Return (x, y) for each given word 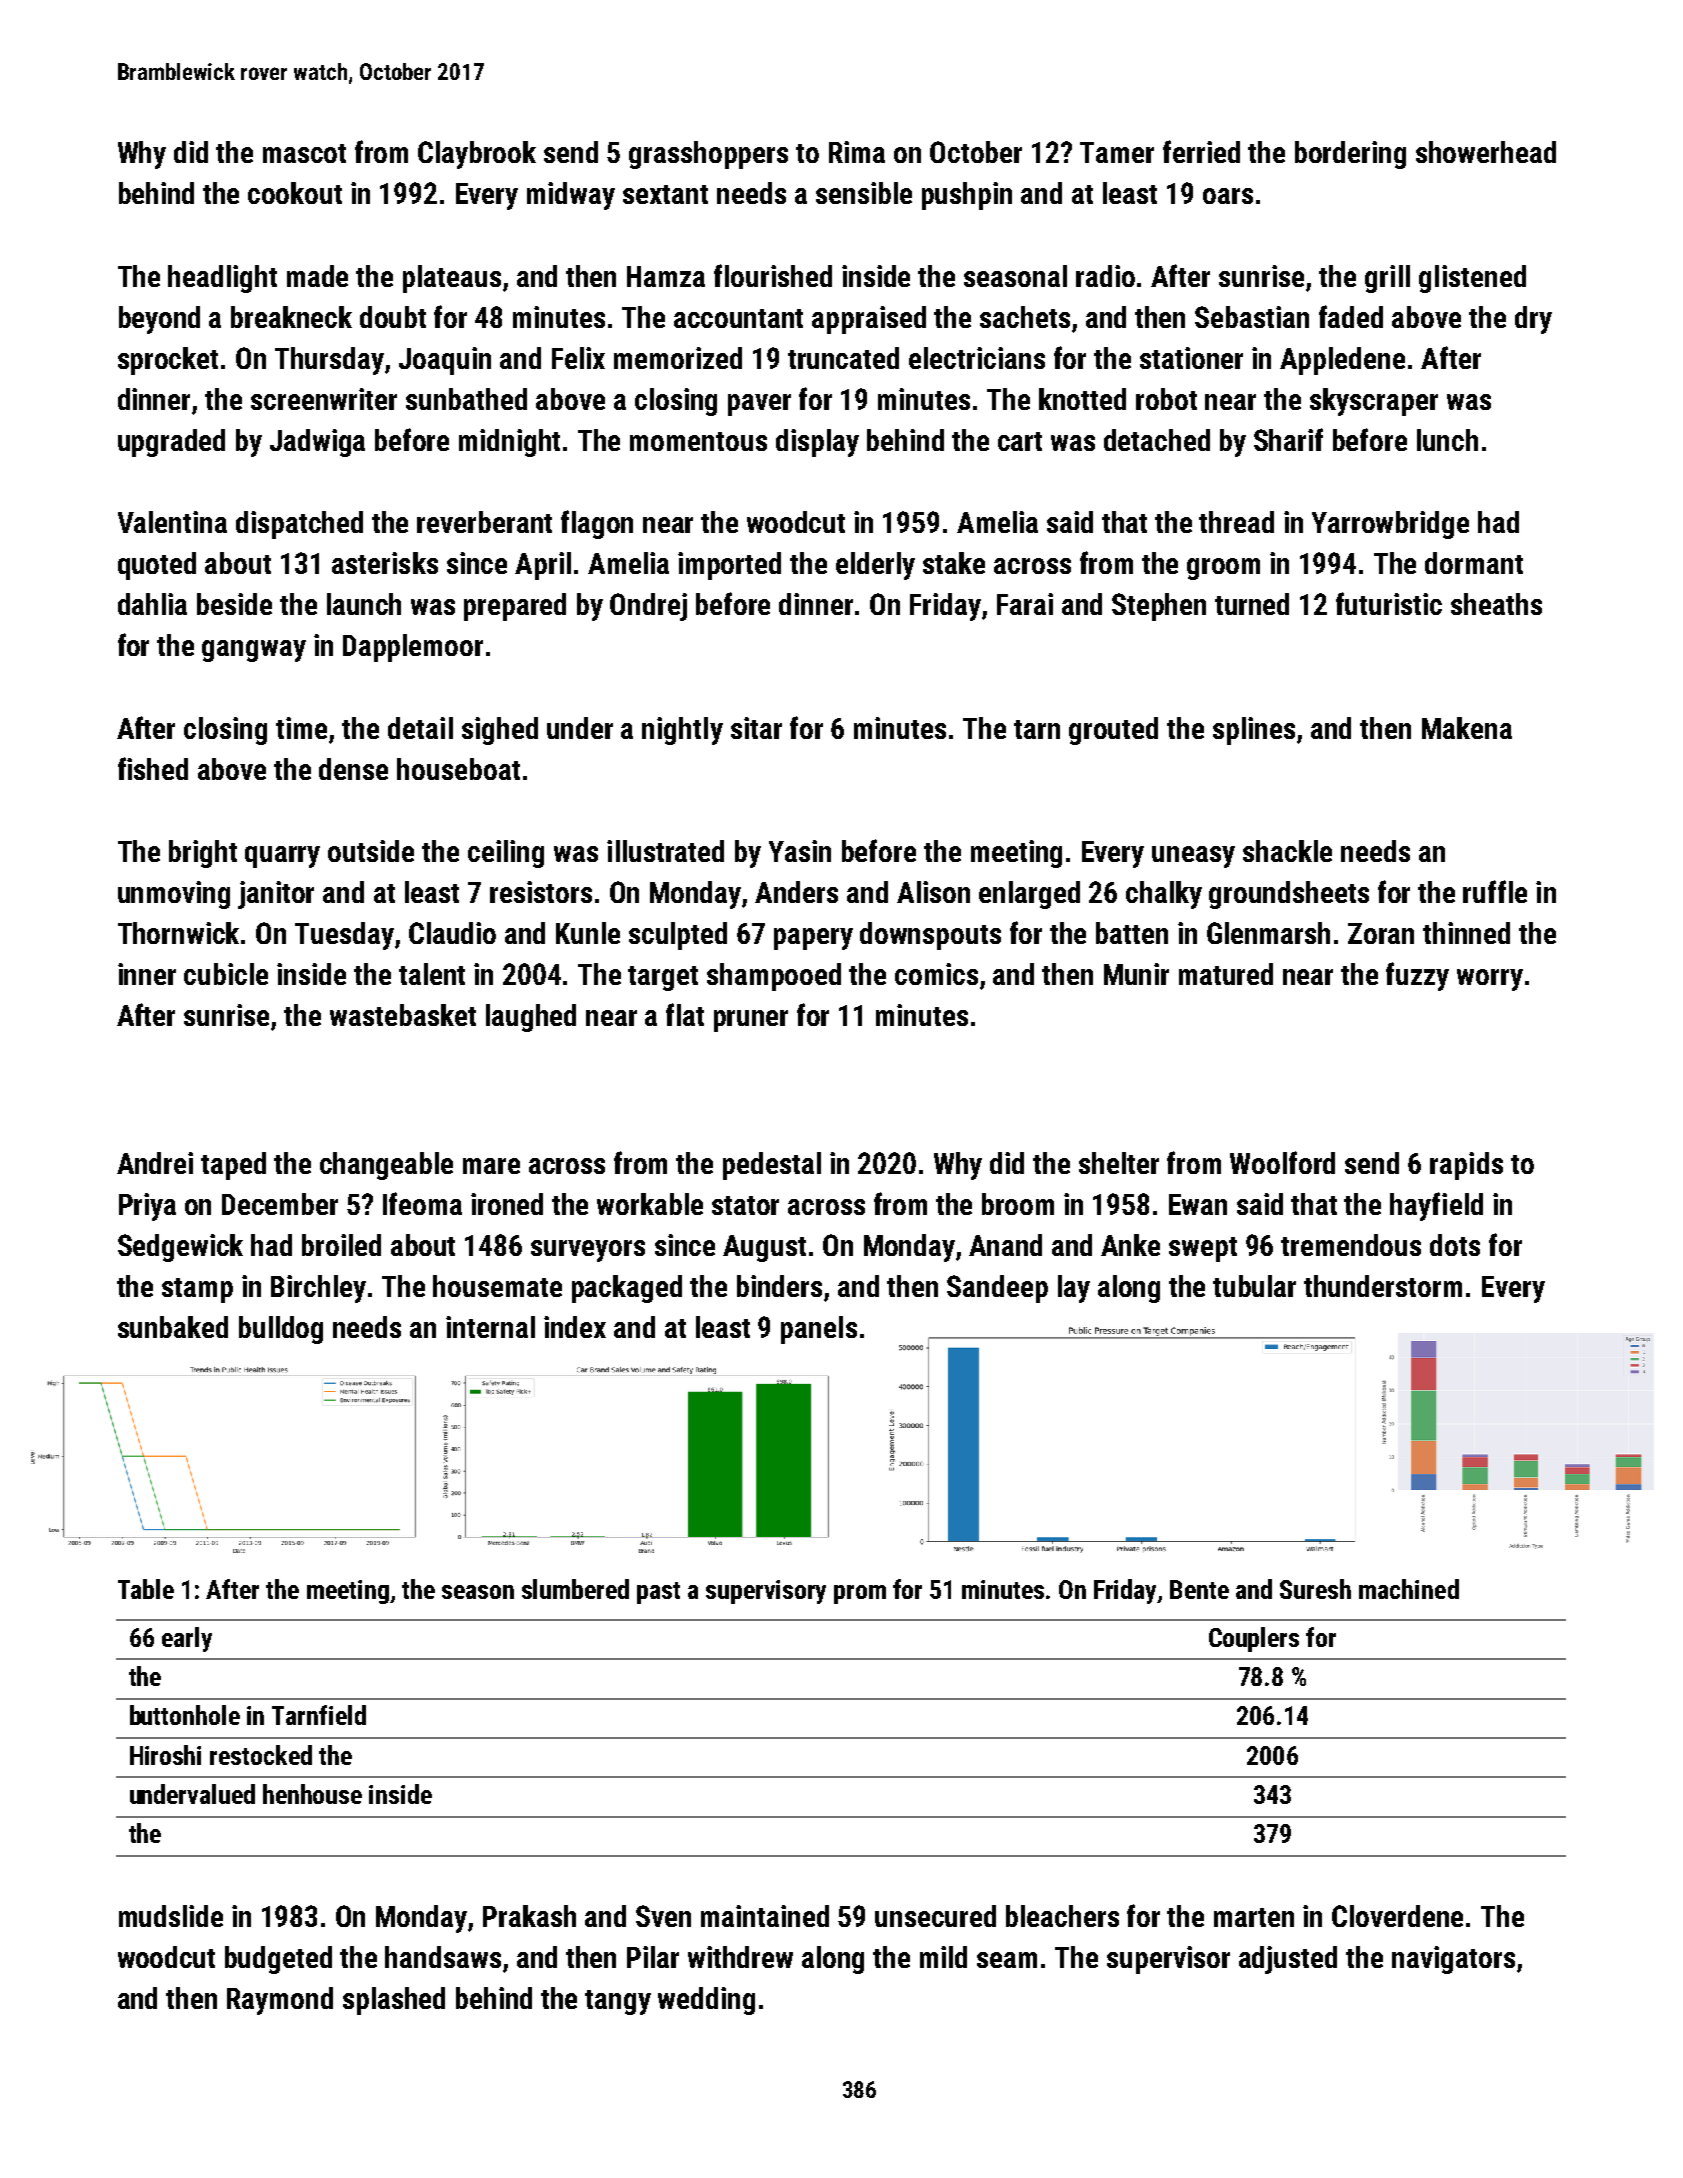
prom (860, 1594)
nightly (682, 731)
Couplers (1254, 1639)
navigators (1453, 1960)
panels (819, 1330)
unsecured (935, 1916)
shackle (1287, 851)
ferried (1201, 151)
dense (353, 769)
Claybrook (477, 155)
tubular (1254, 1286)
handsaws (443, 1957)
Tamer (1117, 152)
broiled (341, 1245)
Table (146, 1589)
